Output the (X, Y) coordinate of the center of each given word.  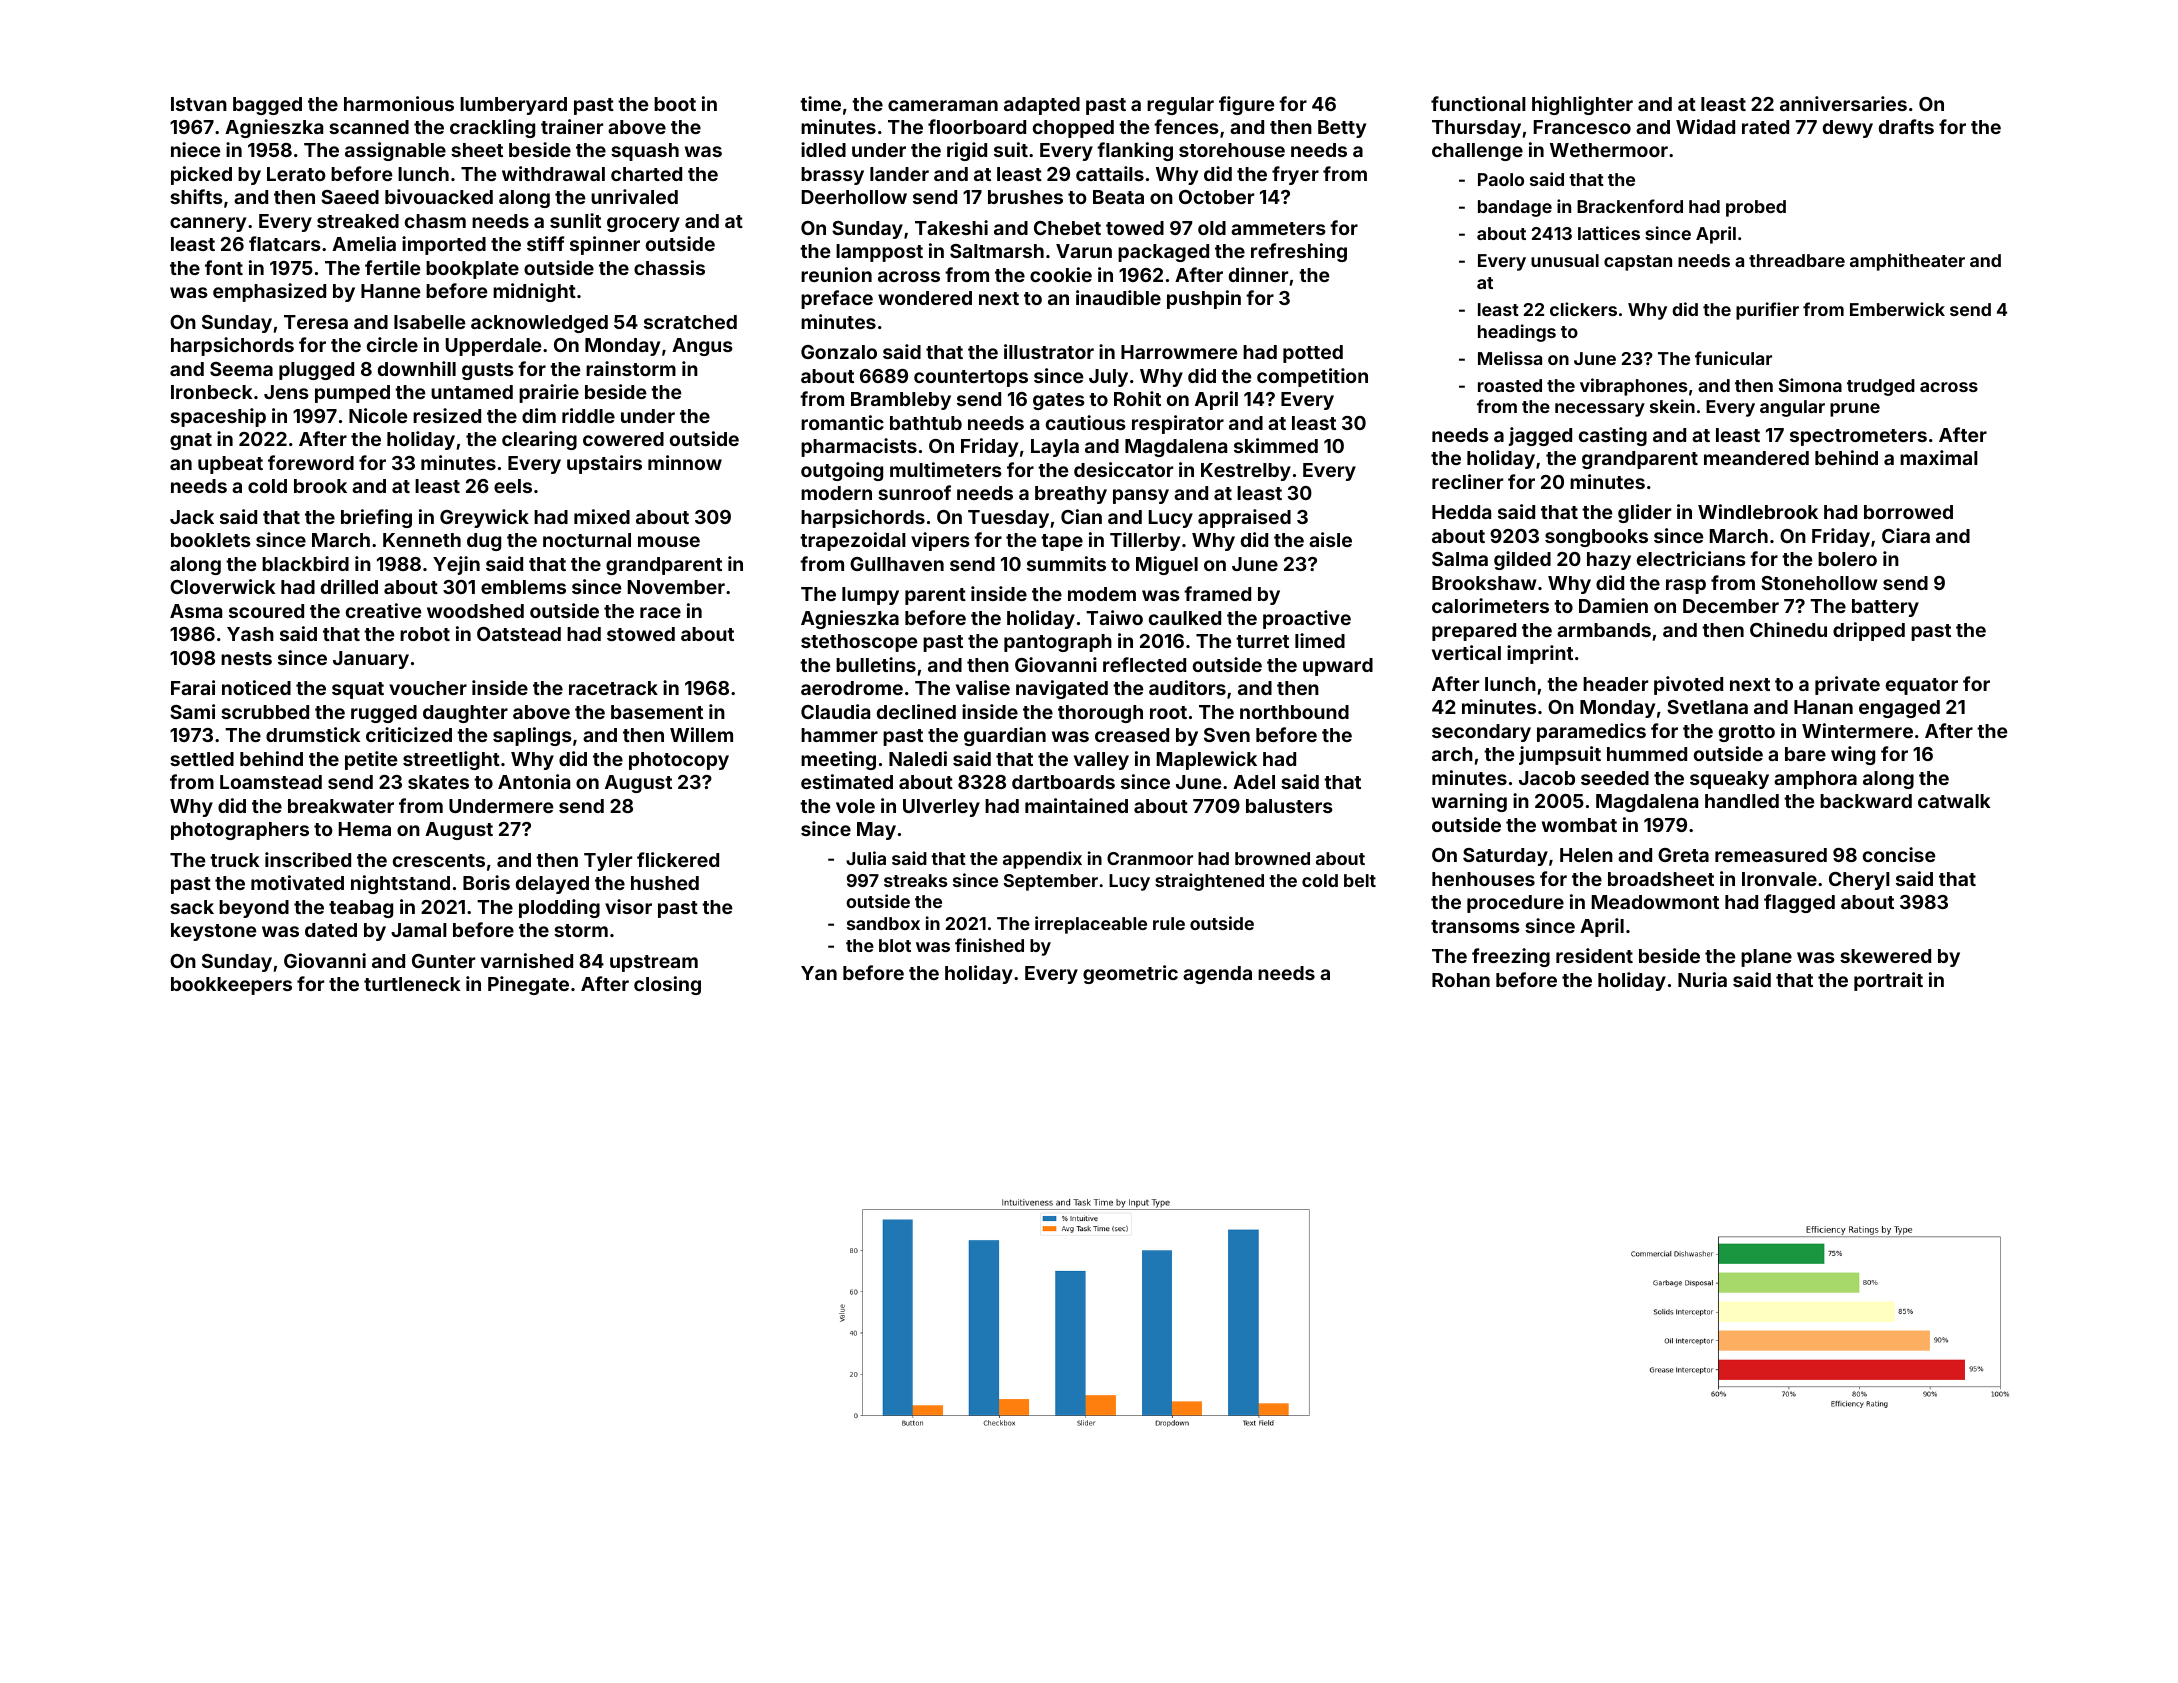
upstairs (604, 464)
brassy (832, 176)
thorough (1100, 714)
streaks (915, 880)
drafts (1906, 126)
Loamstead (271, 782)
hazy (1609, 561)
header (1615, 684)
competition (1312, 377)
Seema (241, 369)
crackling (492, 128)
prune (1855, 410)
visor (628, 906)
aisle (1330, 539)
